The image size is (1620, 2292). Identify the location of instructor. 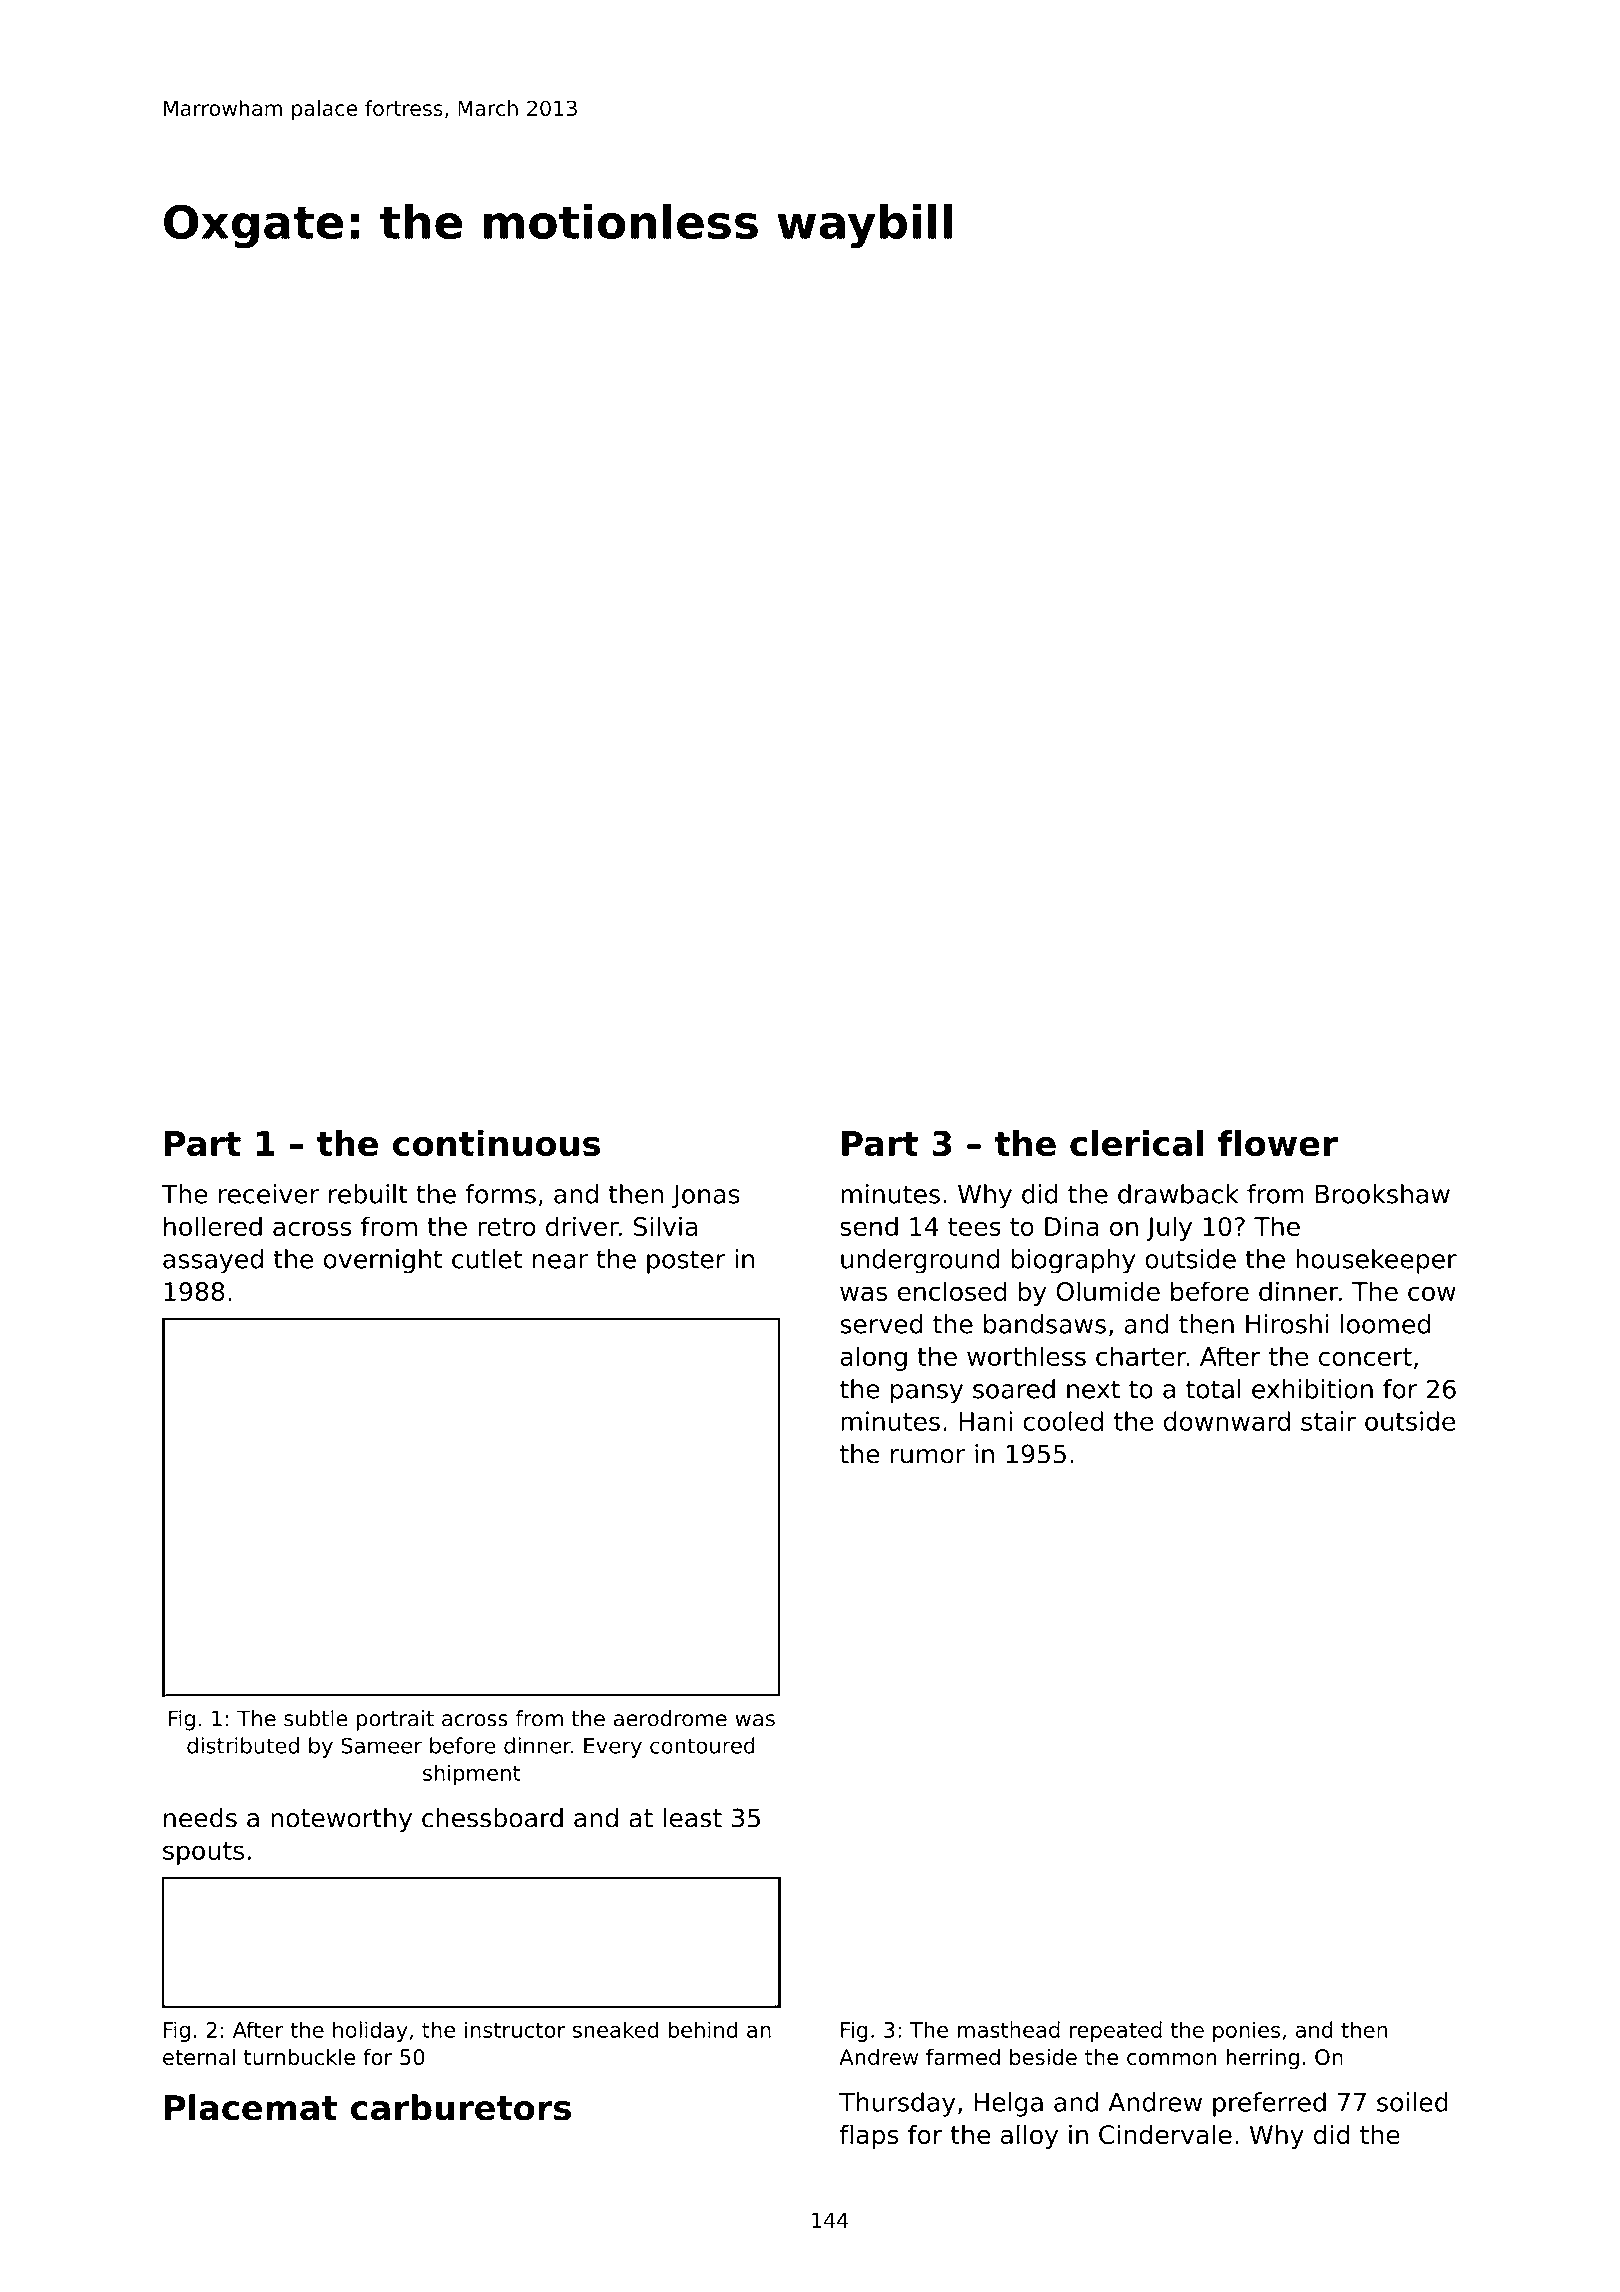
(515, 2029).
